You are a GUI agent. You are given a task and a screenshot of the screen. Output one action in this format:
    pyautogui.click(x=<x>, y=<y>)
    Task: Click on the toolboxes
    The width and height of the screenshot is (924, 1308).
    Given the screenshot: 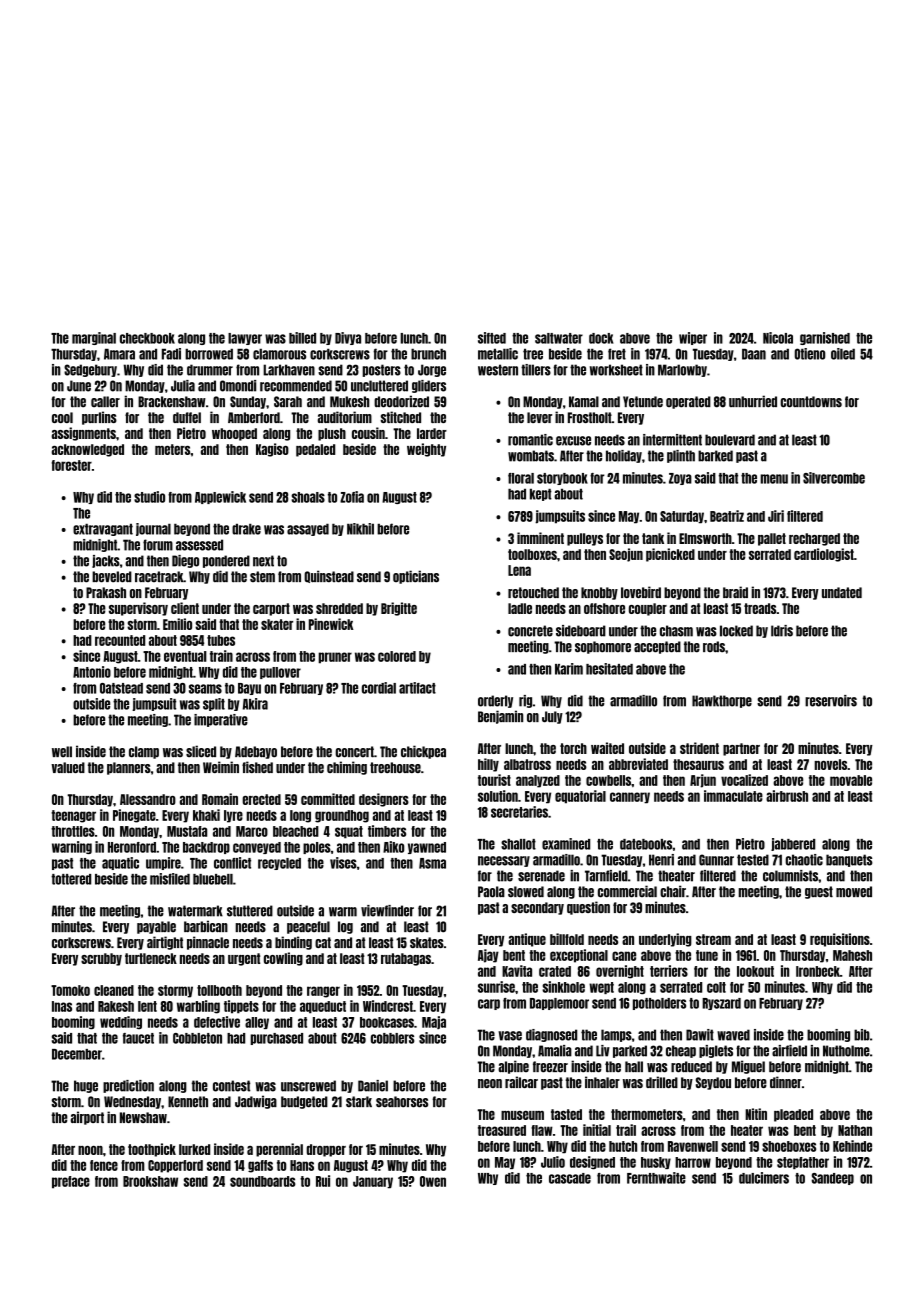 What is the action you would take?
    pyautogui.click(x=532, y=554)
